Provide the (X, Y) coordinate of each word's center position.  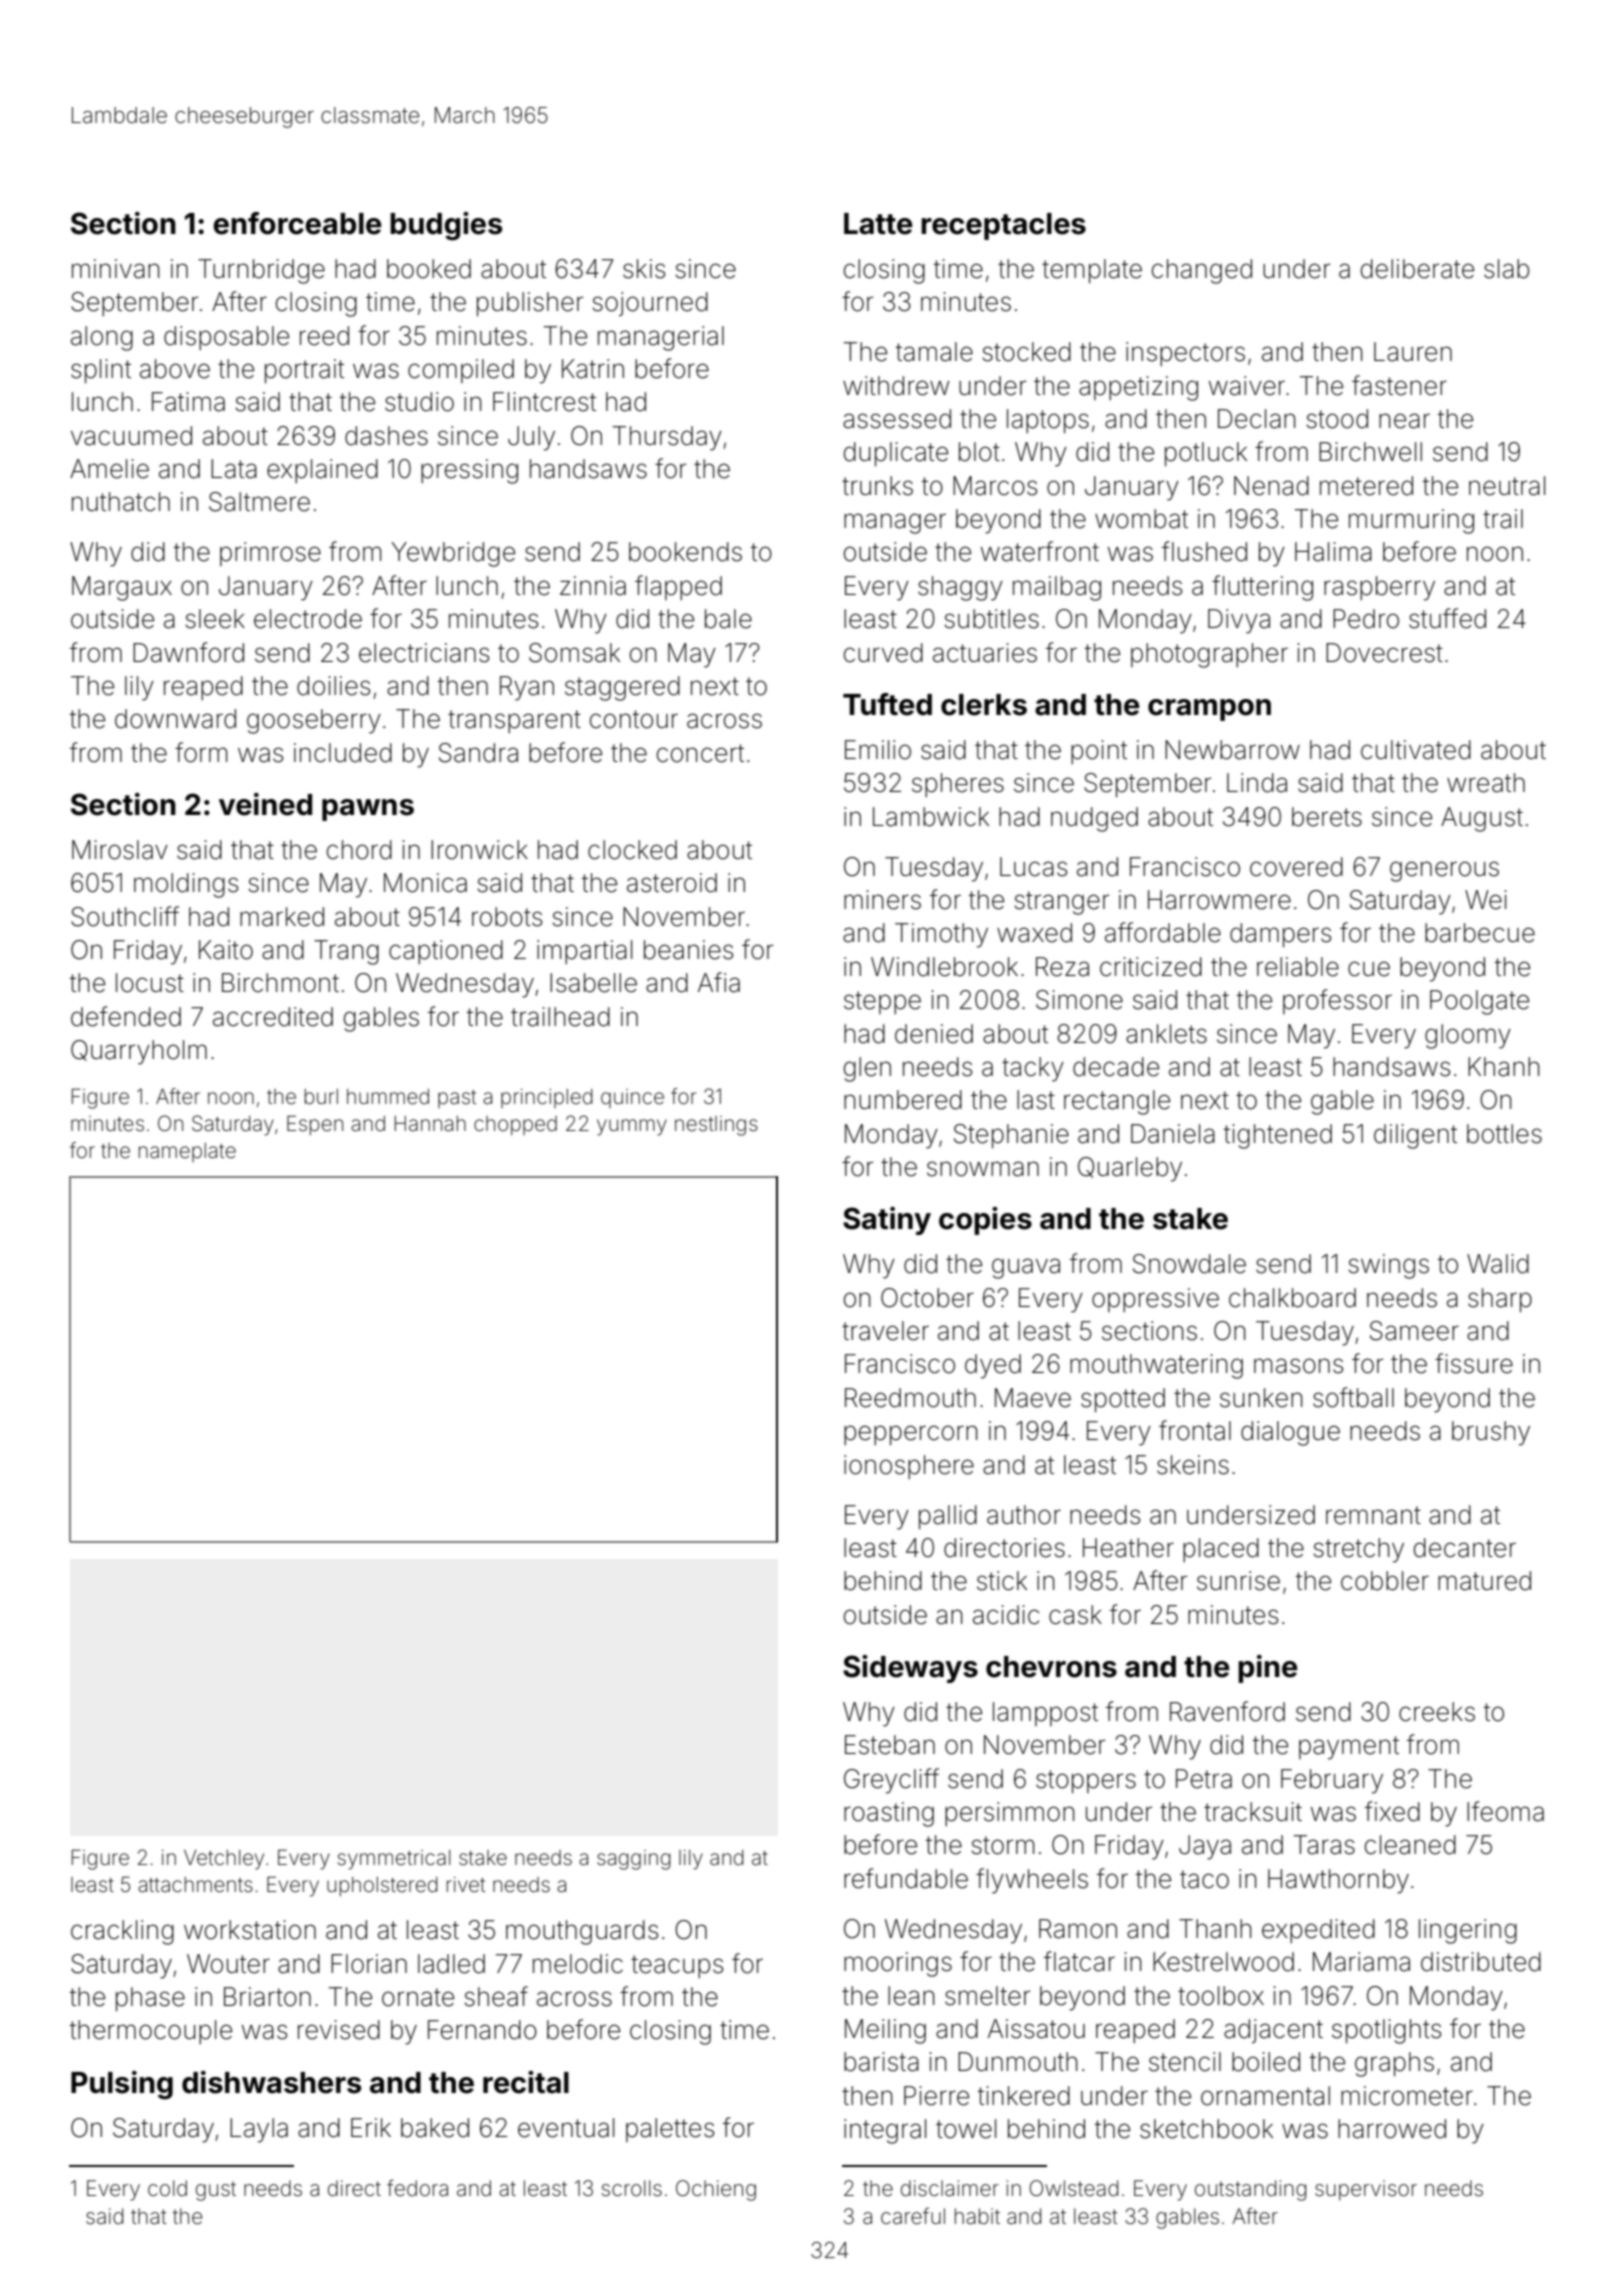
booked (429, 269)
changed (1202, 271)
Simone (1079, 1000)
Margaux (122, 588)
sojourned (650, 304)
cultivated (1416, 750)
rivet (466, 1884)
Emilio (878, 750)
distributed (1481, 1962)
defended (126, 1016)
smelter (987, 1996)
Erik (371, 2127)
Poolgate (1479, 1002)
